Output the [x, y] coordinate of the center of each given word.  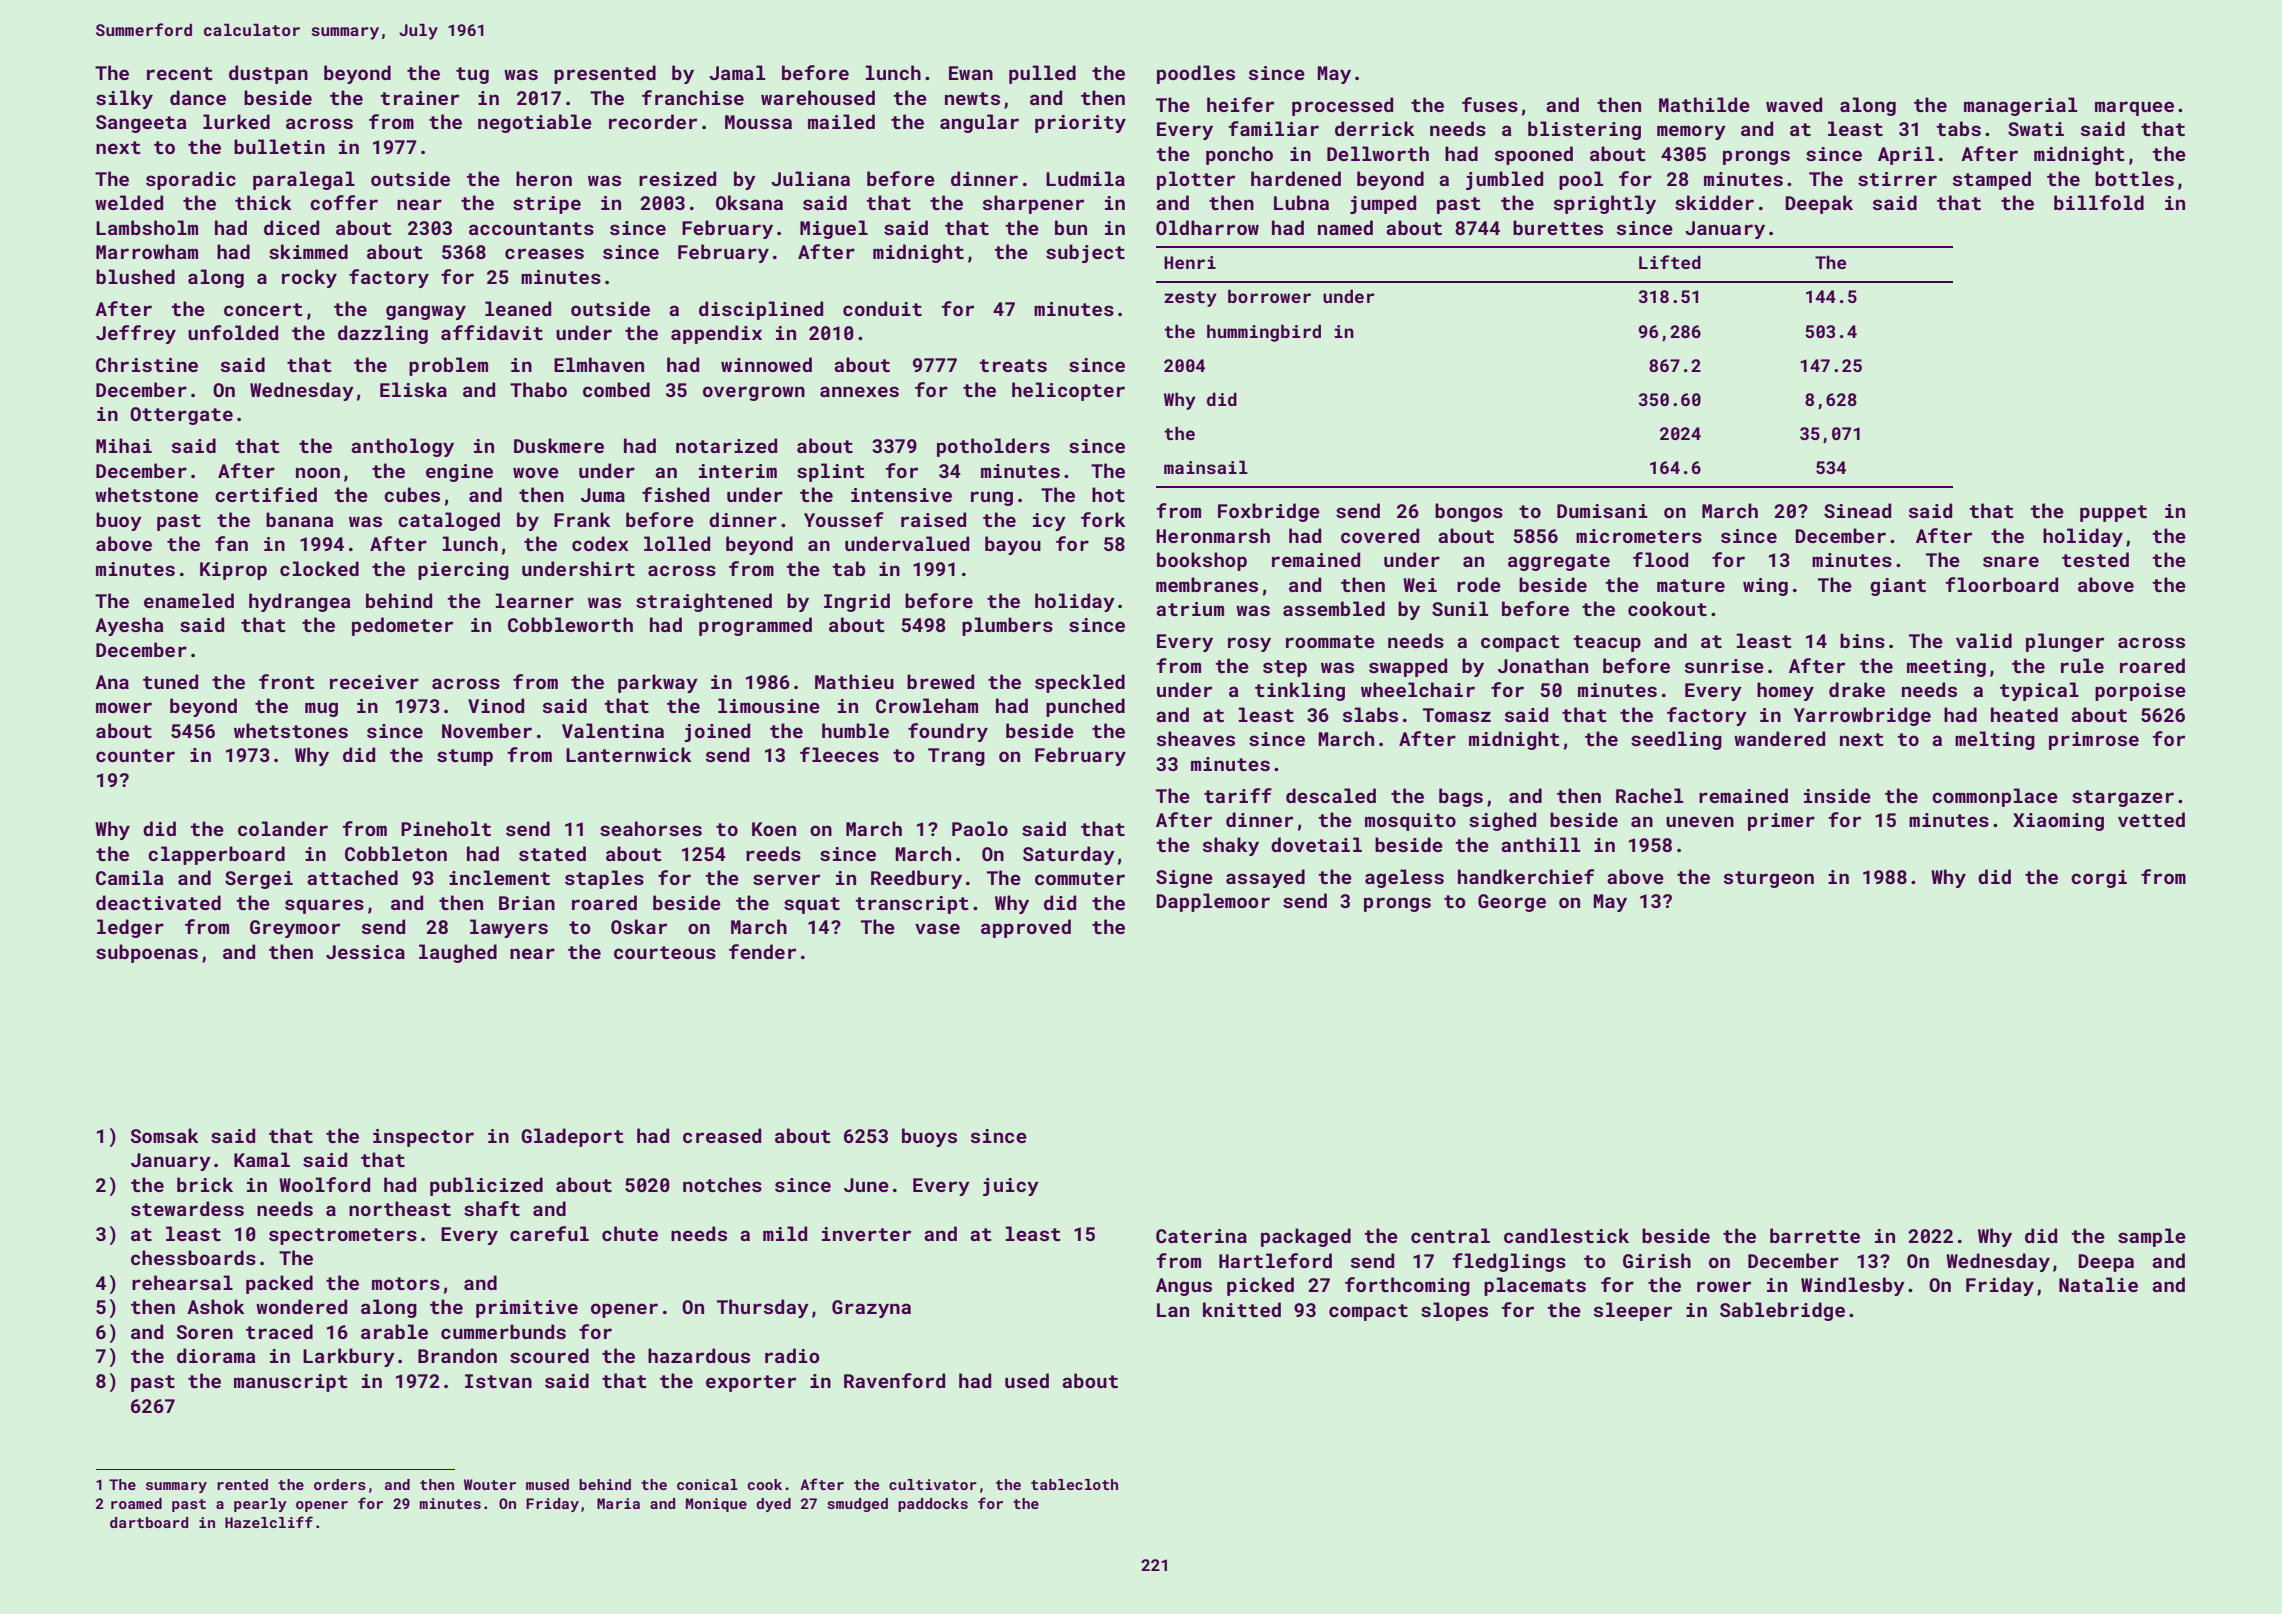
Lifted [1670, 262]
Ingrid [857, 602]
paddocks [933, 1505]
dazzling [383, 334]
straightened [704, 602]
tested [2095, 559]
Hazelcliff [269, 1522]
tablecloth [1074, 1484]
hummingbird [1264, 333]
